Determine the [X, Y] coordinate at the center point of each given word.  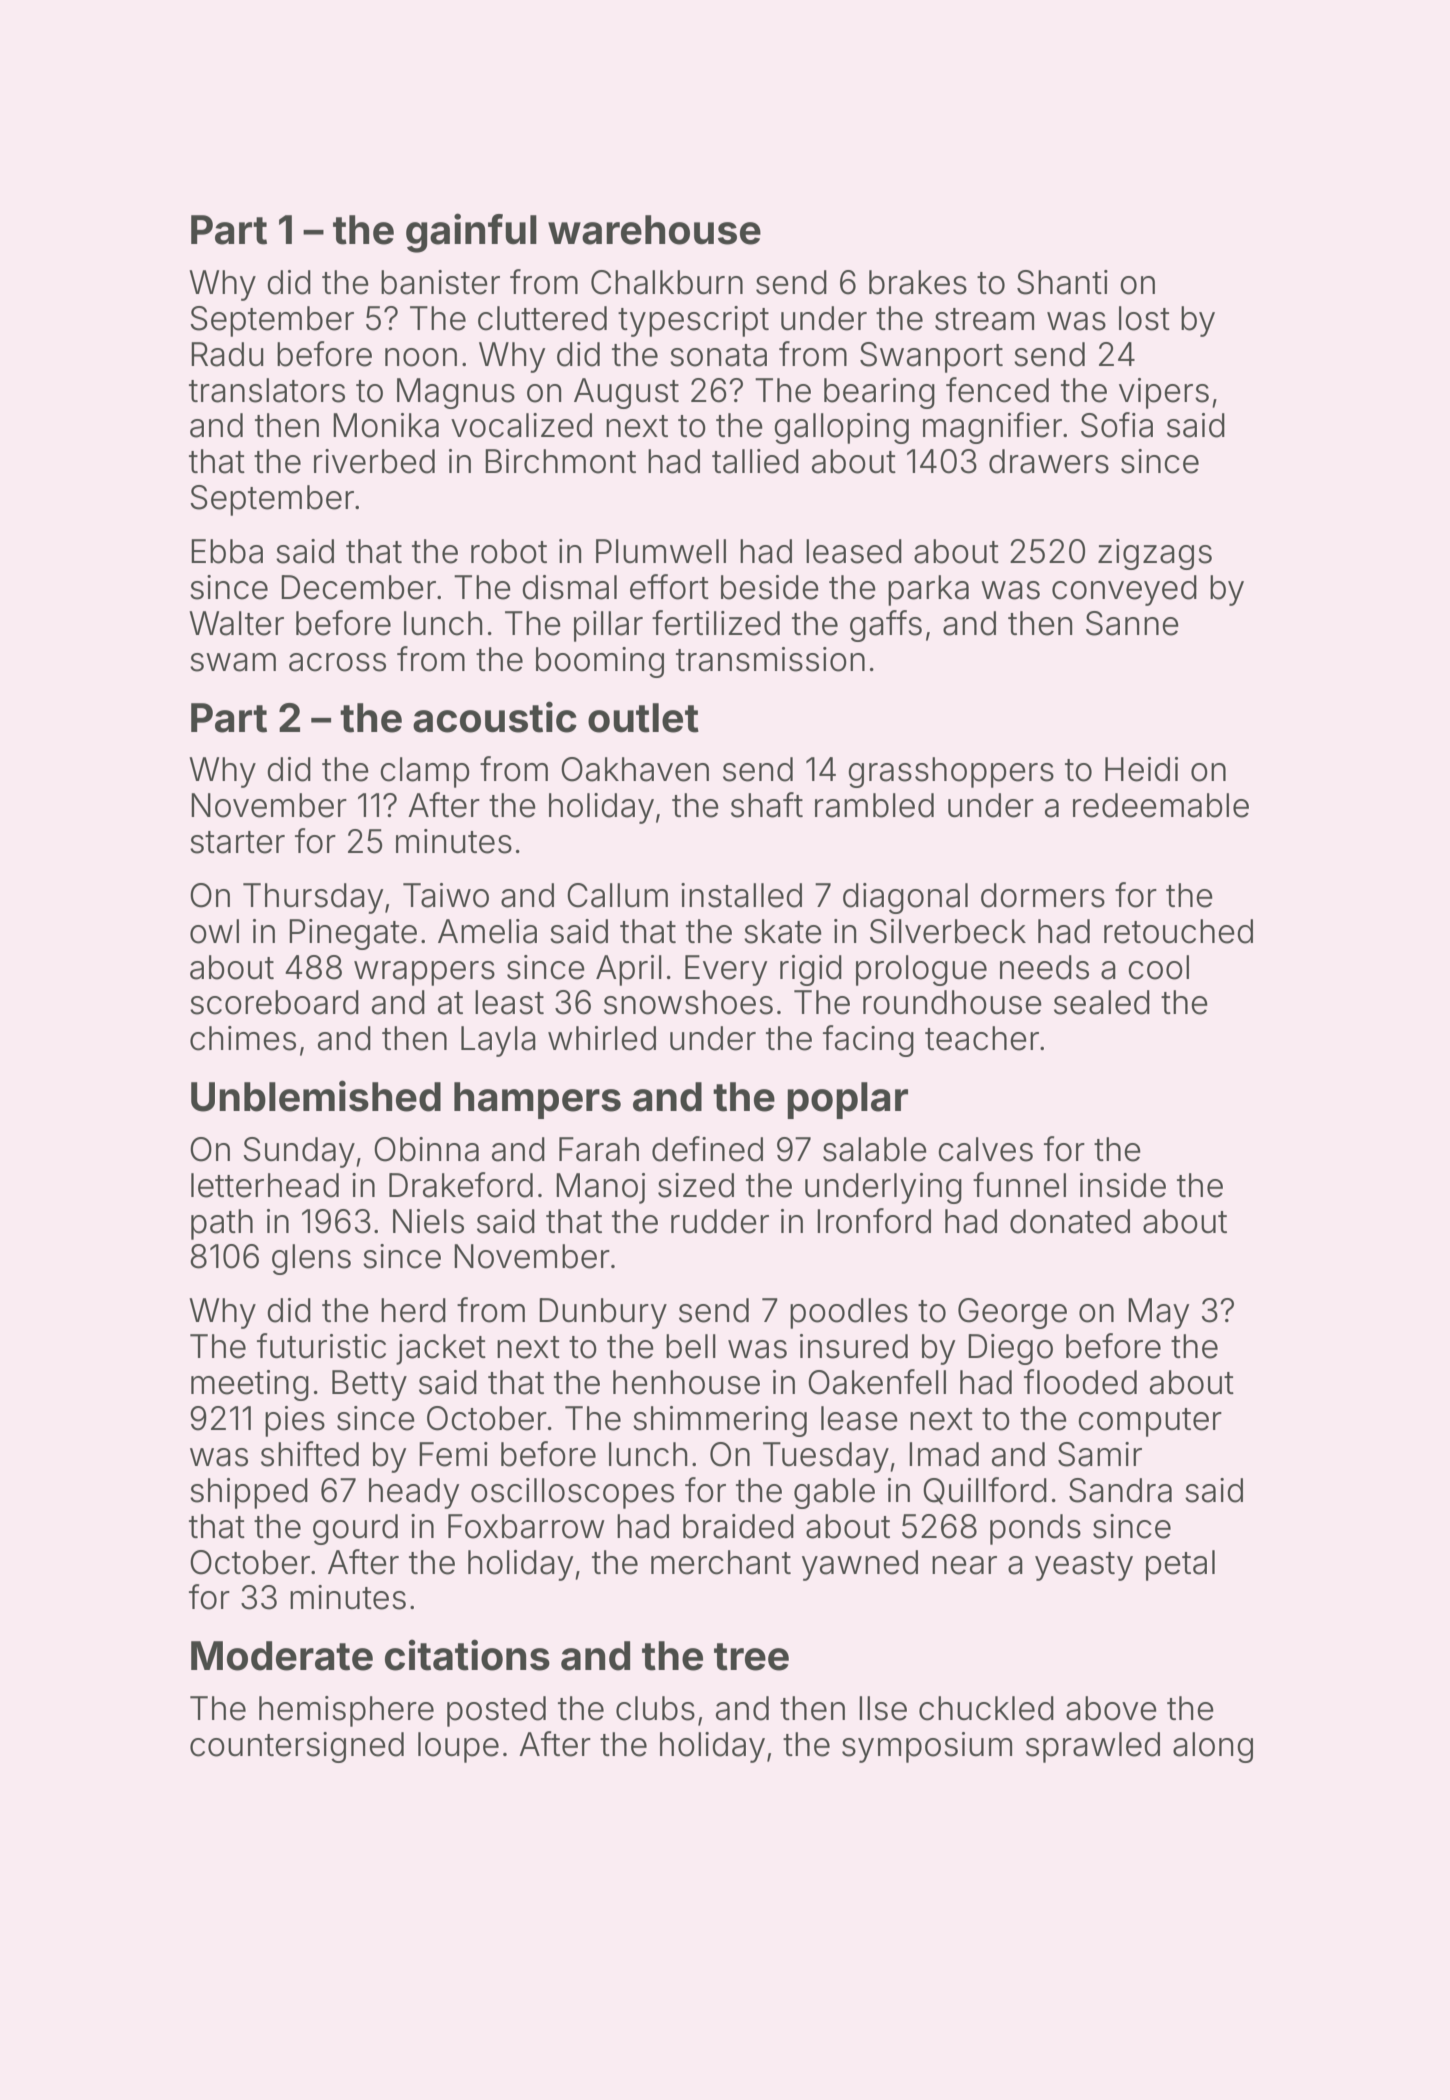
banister [440, 282]
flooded [1080, 1382]
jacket [441, 1349]
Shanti [1062, 282]
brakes [918, 282]
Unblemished [316, 1096]
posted [496, 1711]
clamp [425, 772]
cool [1158, 967]
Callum [617, 895]
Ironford [874, 1221]
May [1158, 1313]
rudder [720, 1221]
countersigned [297, 1747]
